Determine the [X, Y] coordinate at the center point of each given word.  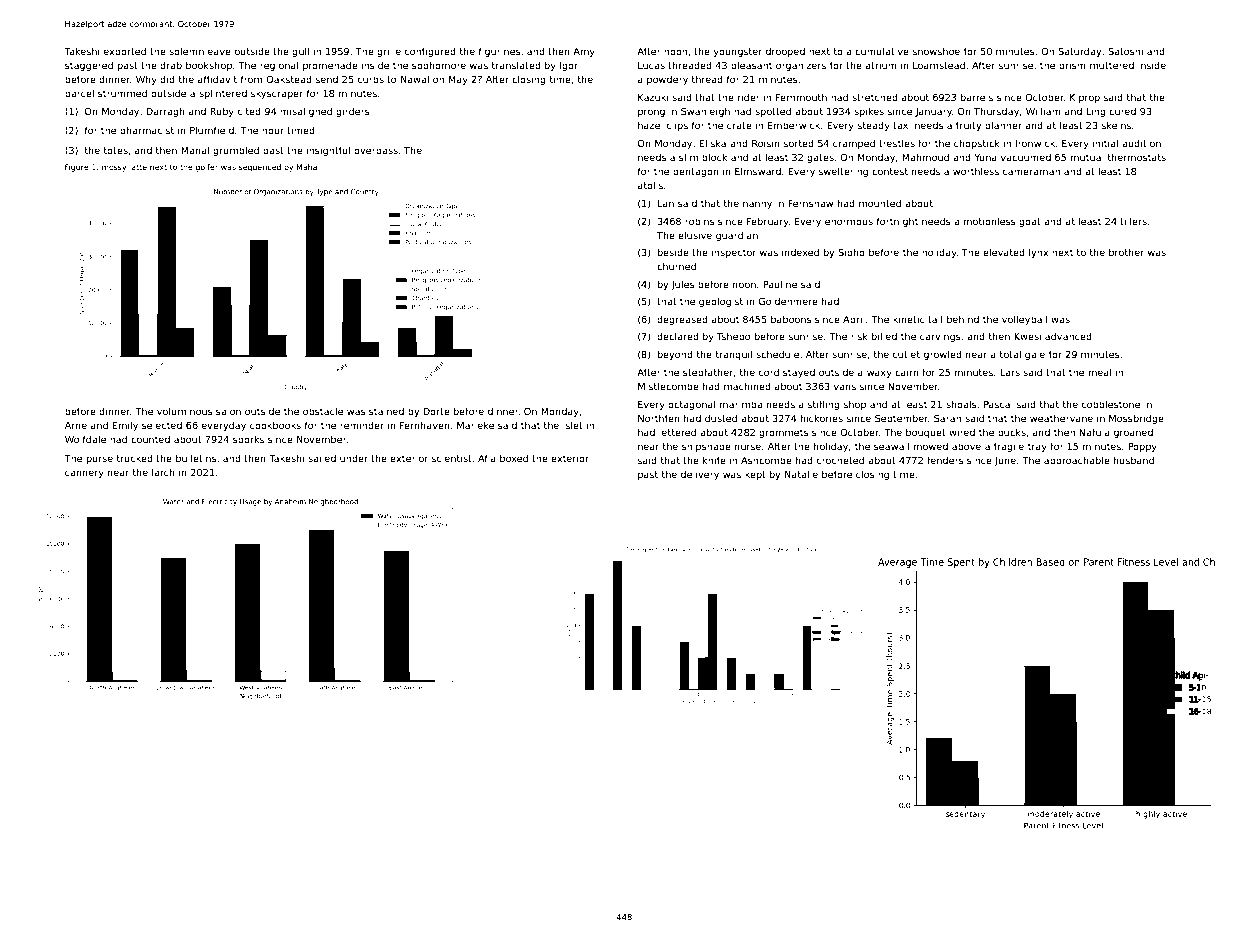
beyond [675, 355]
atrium [881, 65]
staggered [89, 66]
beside [673, 252]
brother [1126, 252]
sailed [322, 458]
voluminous [185, 411]
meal [1100, 372]
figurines [500, 52]
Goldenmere [788, 301]
